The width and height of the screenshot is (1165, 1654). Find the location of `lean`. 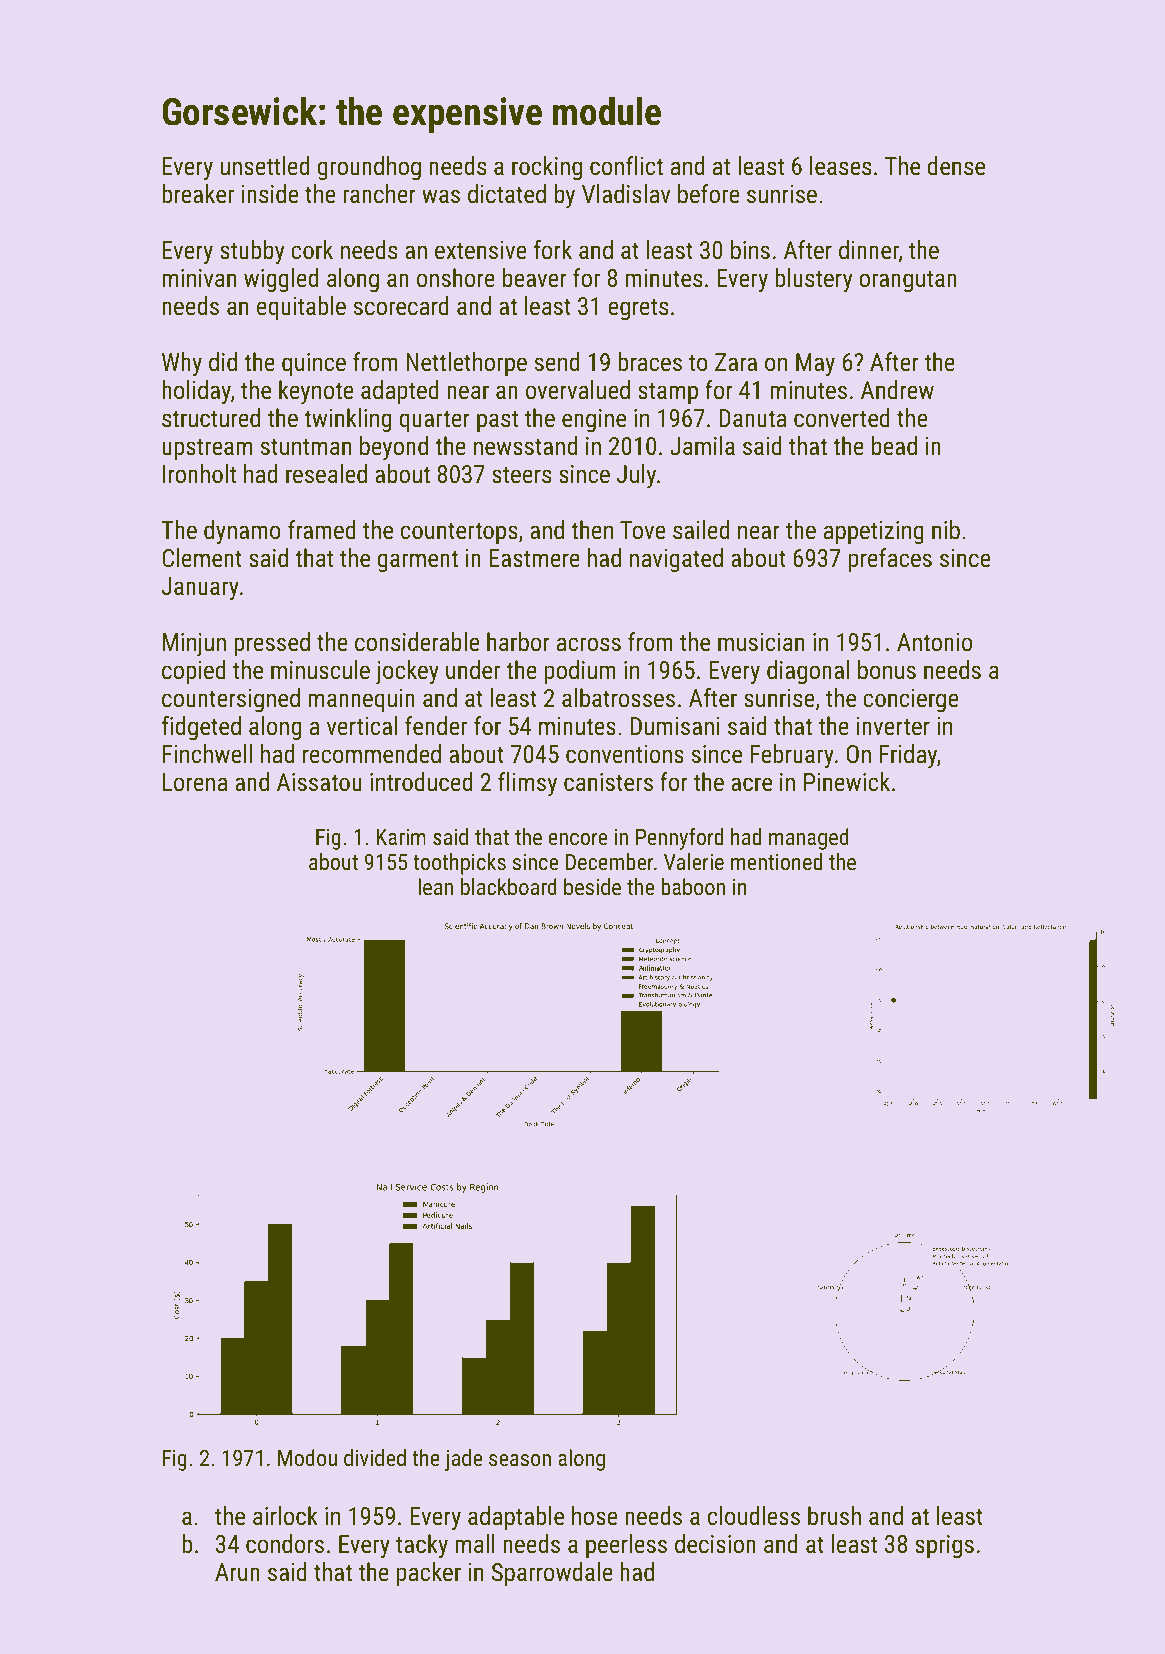

lean is located at coordinates (435, 886).
